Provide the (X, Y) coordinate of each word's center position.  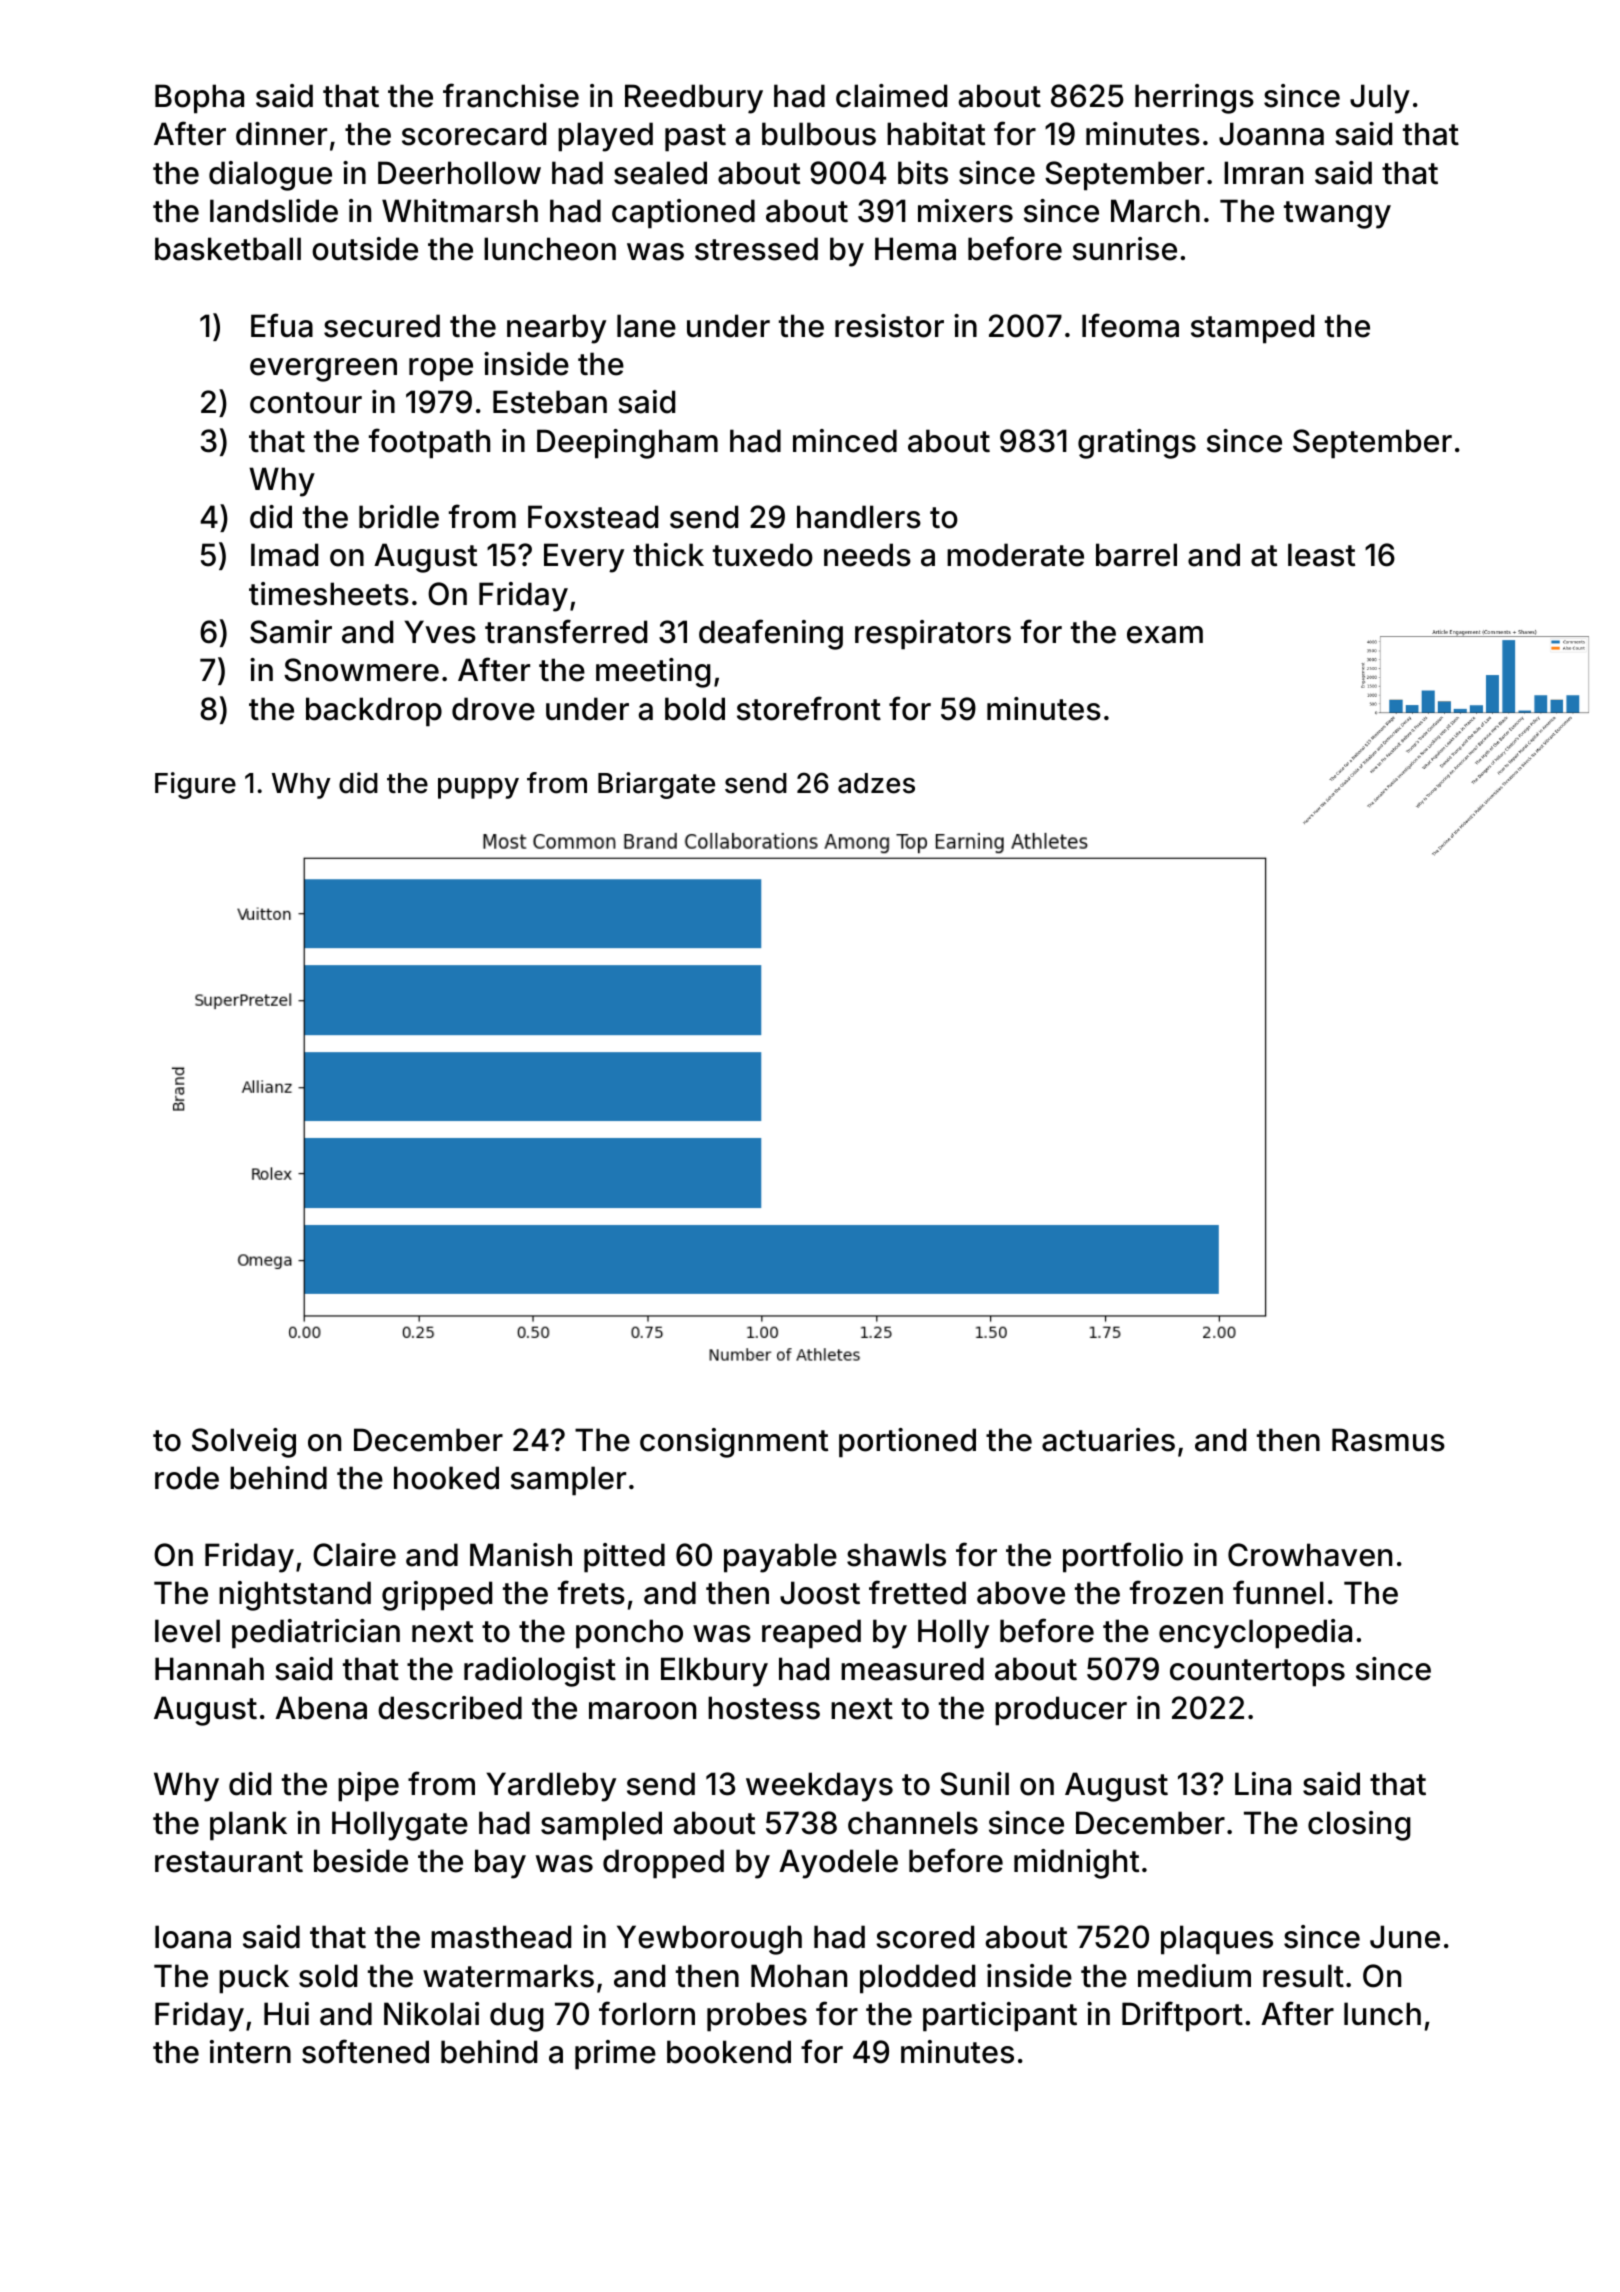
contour (306, 403)
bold (695, 709)
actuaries (1108, 1440)
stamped (1252, 329)
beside (361, 1861)
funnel (1278, 1592)
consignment (734, 1443)
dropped (663, 1864)
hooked (446, 1478)
